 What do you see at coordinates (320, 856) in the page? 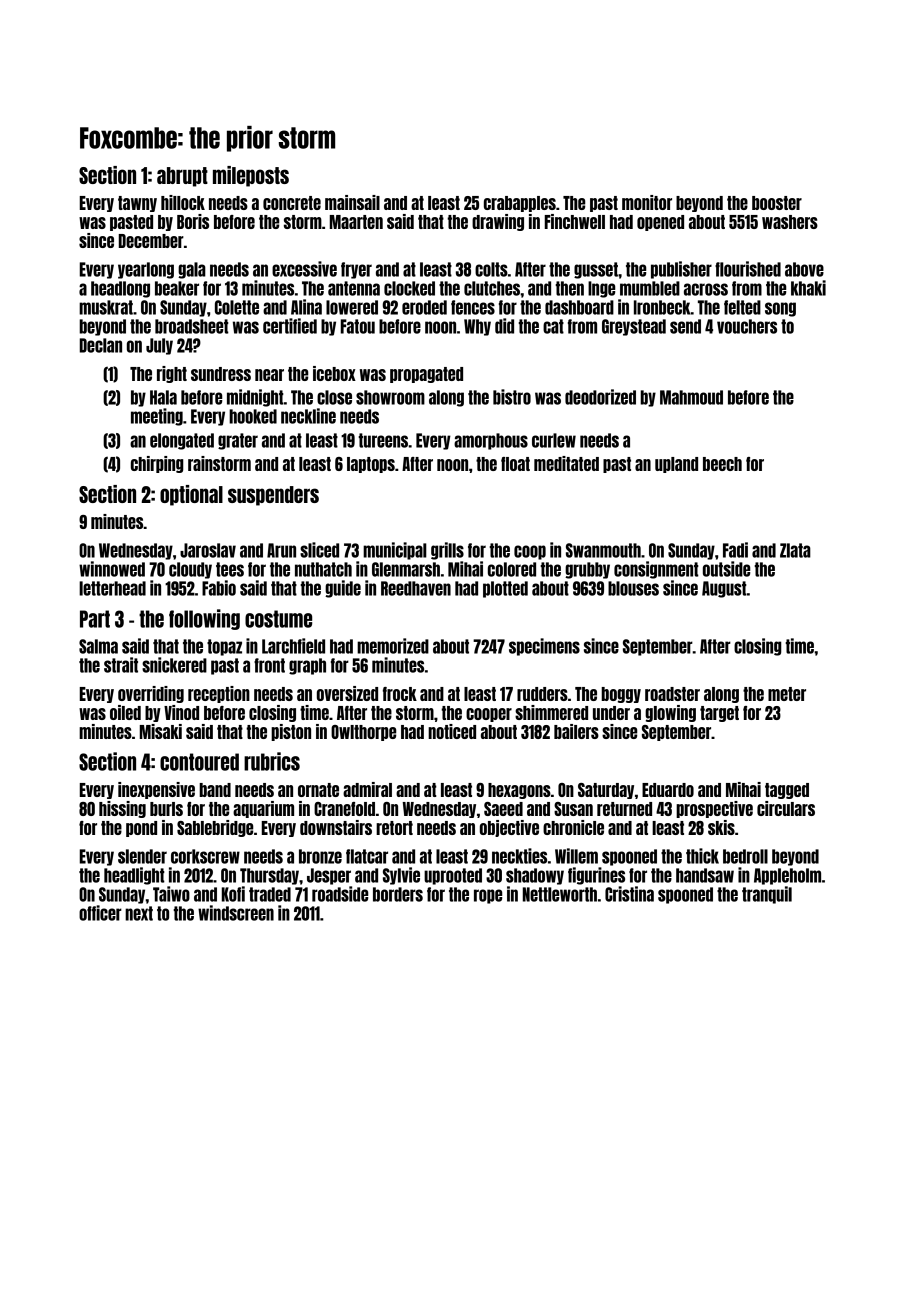
I see `bronze` at bounding box center [320, 856].
